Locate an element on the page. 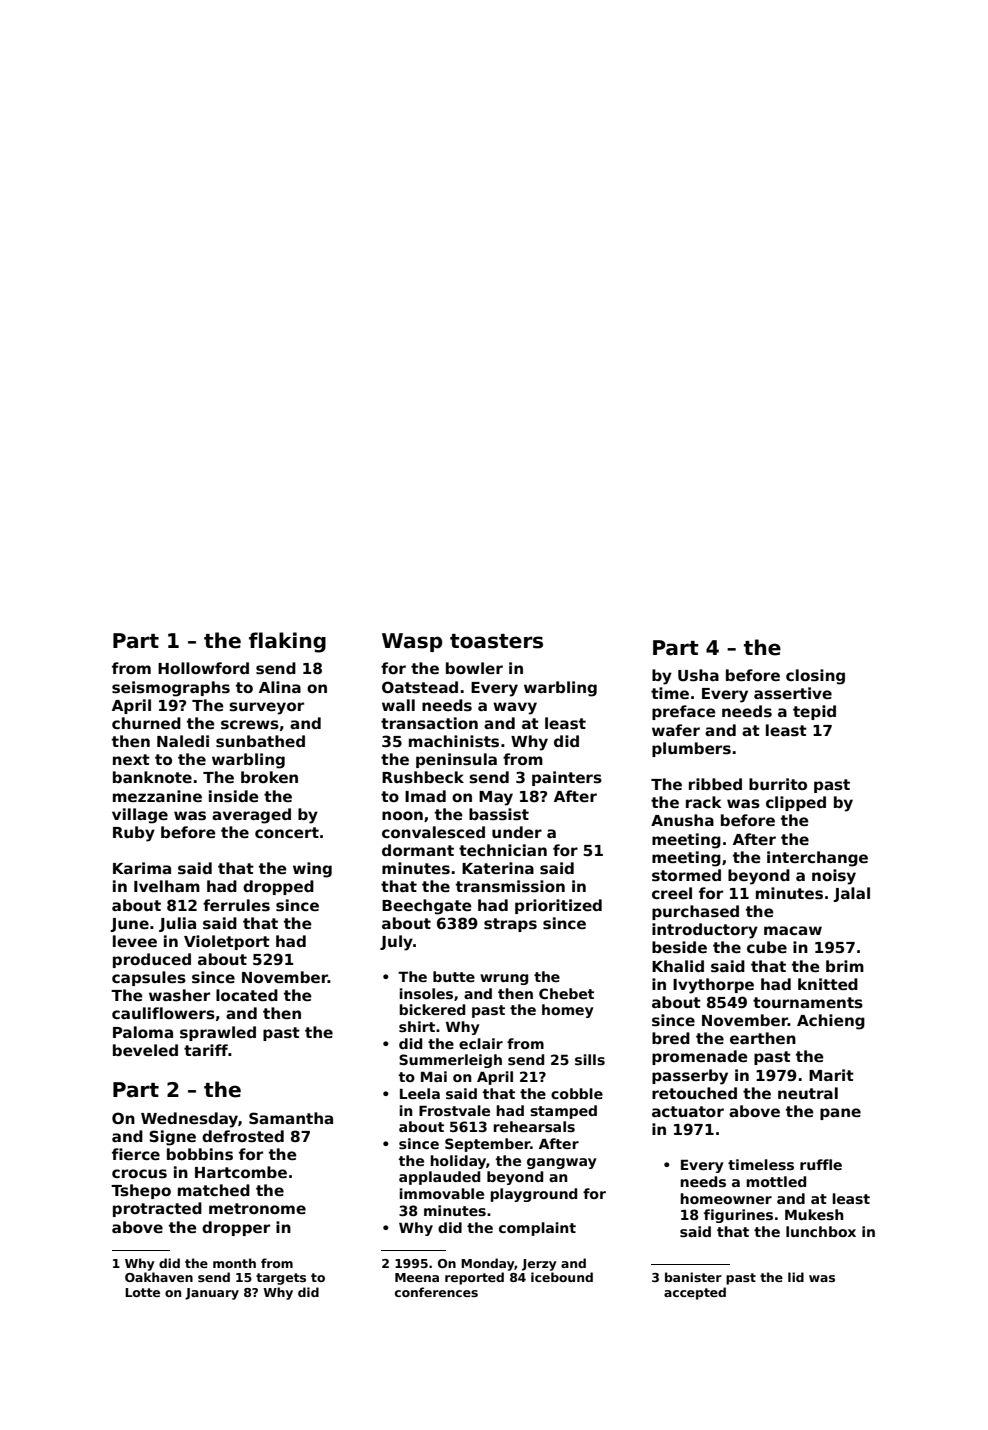 Image resolution: width=988 pixels, height=1430 pixels. lunchbox is located at coordinates (821, 1231).
